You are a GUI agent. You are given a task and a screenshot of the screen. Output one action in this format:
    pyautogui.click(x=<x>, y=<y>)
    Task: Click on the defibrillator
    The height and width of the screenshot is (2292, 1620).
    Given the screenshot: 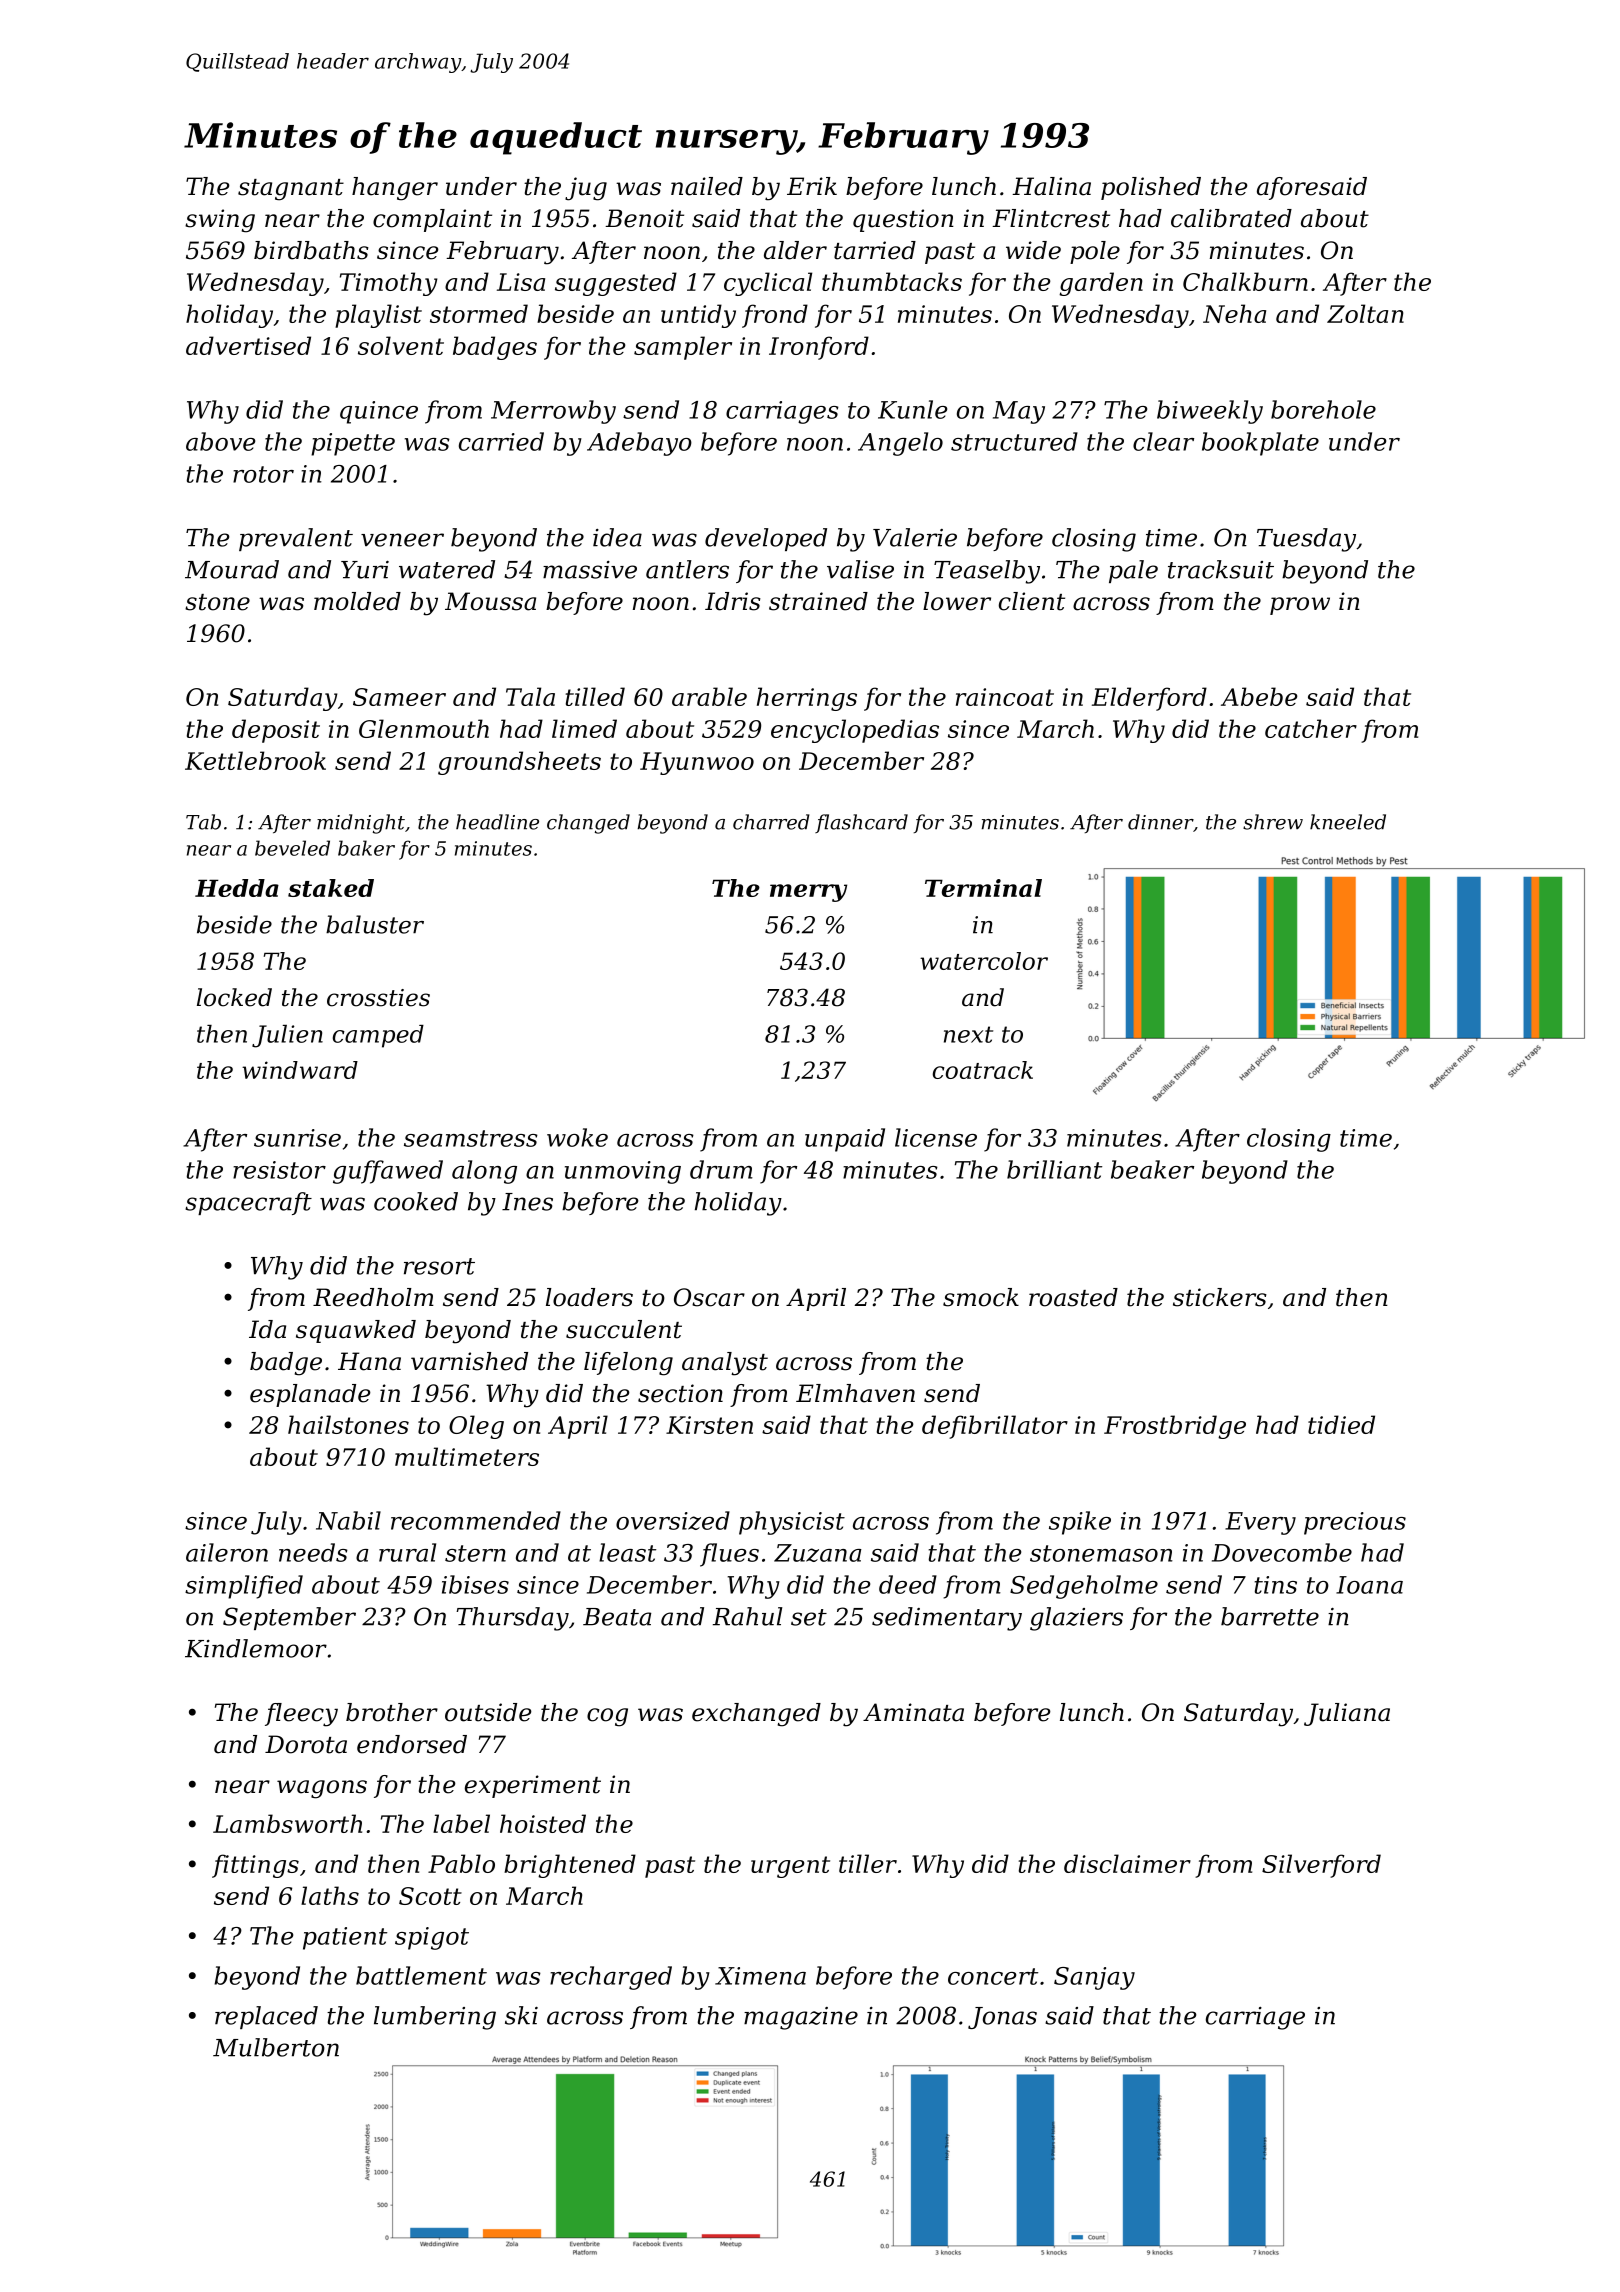 What is the action you would take?
    pyautogui.click(x=995, y=1427)
